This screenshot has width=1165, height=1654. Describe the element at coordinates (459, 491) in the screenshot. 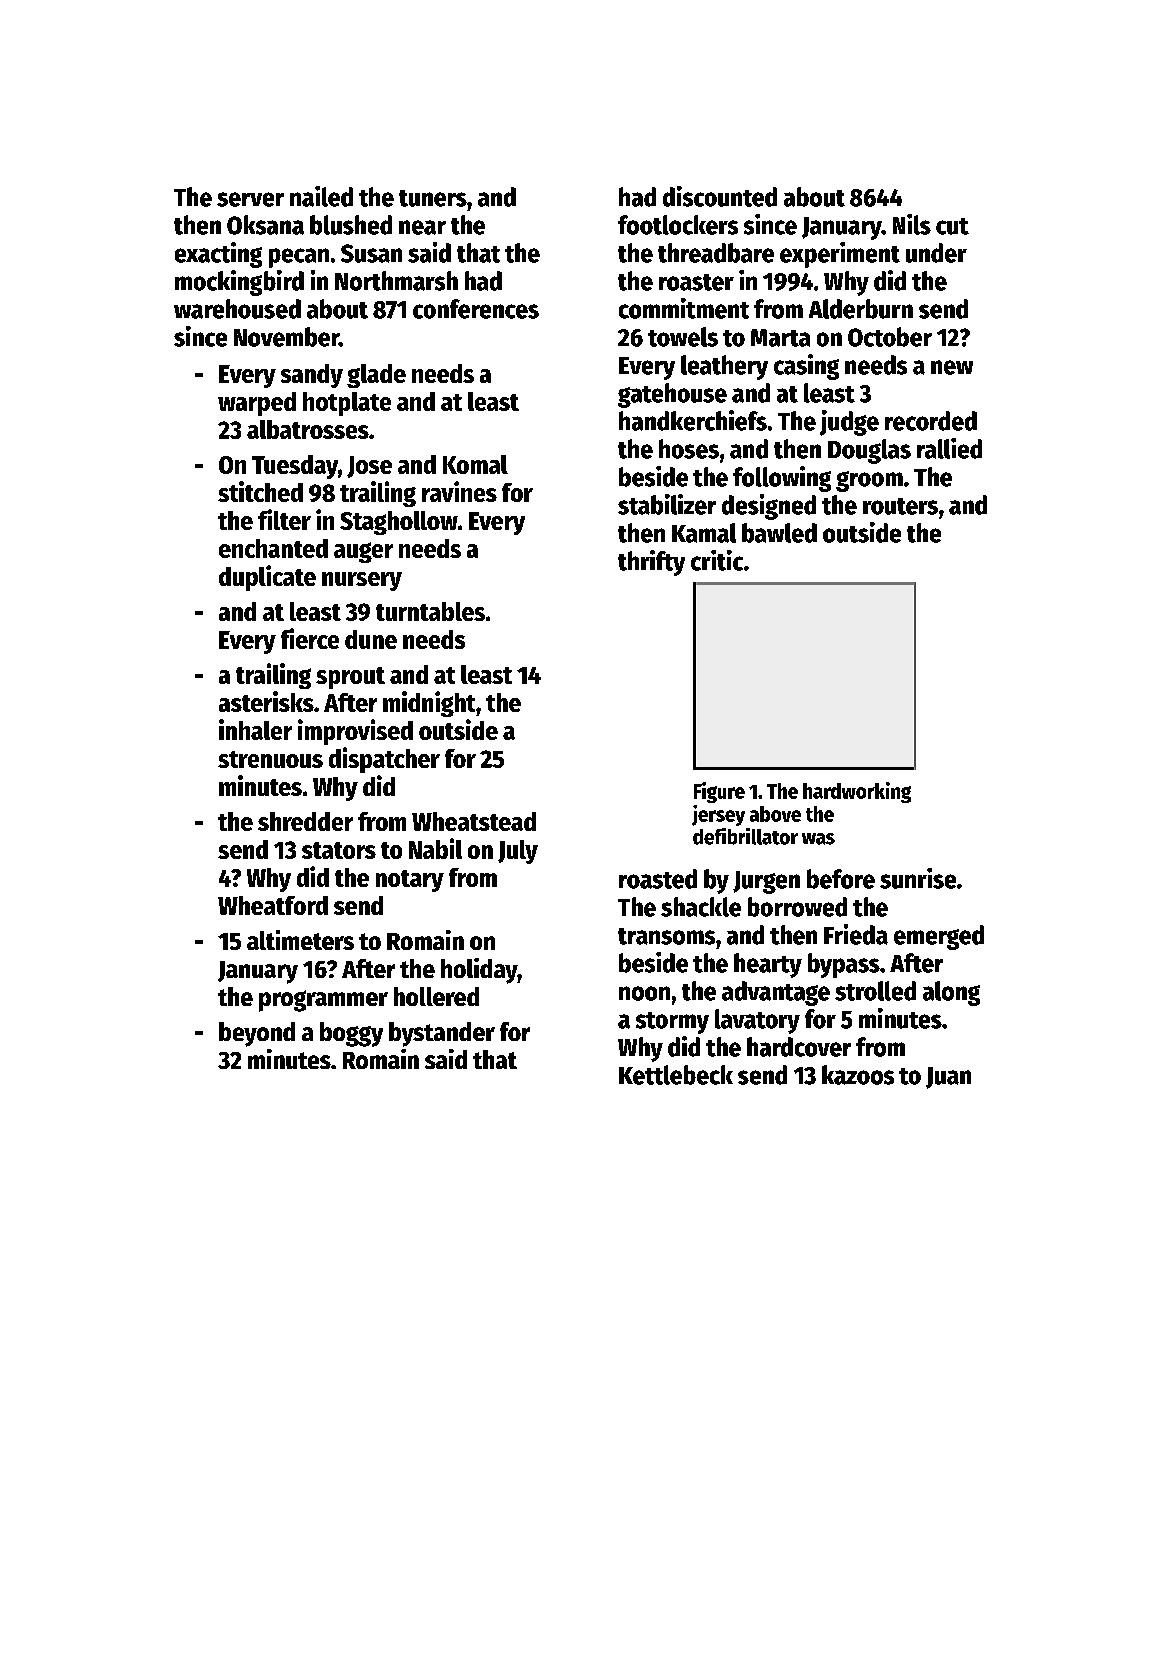

I see `ravines` at that location.
